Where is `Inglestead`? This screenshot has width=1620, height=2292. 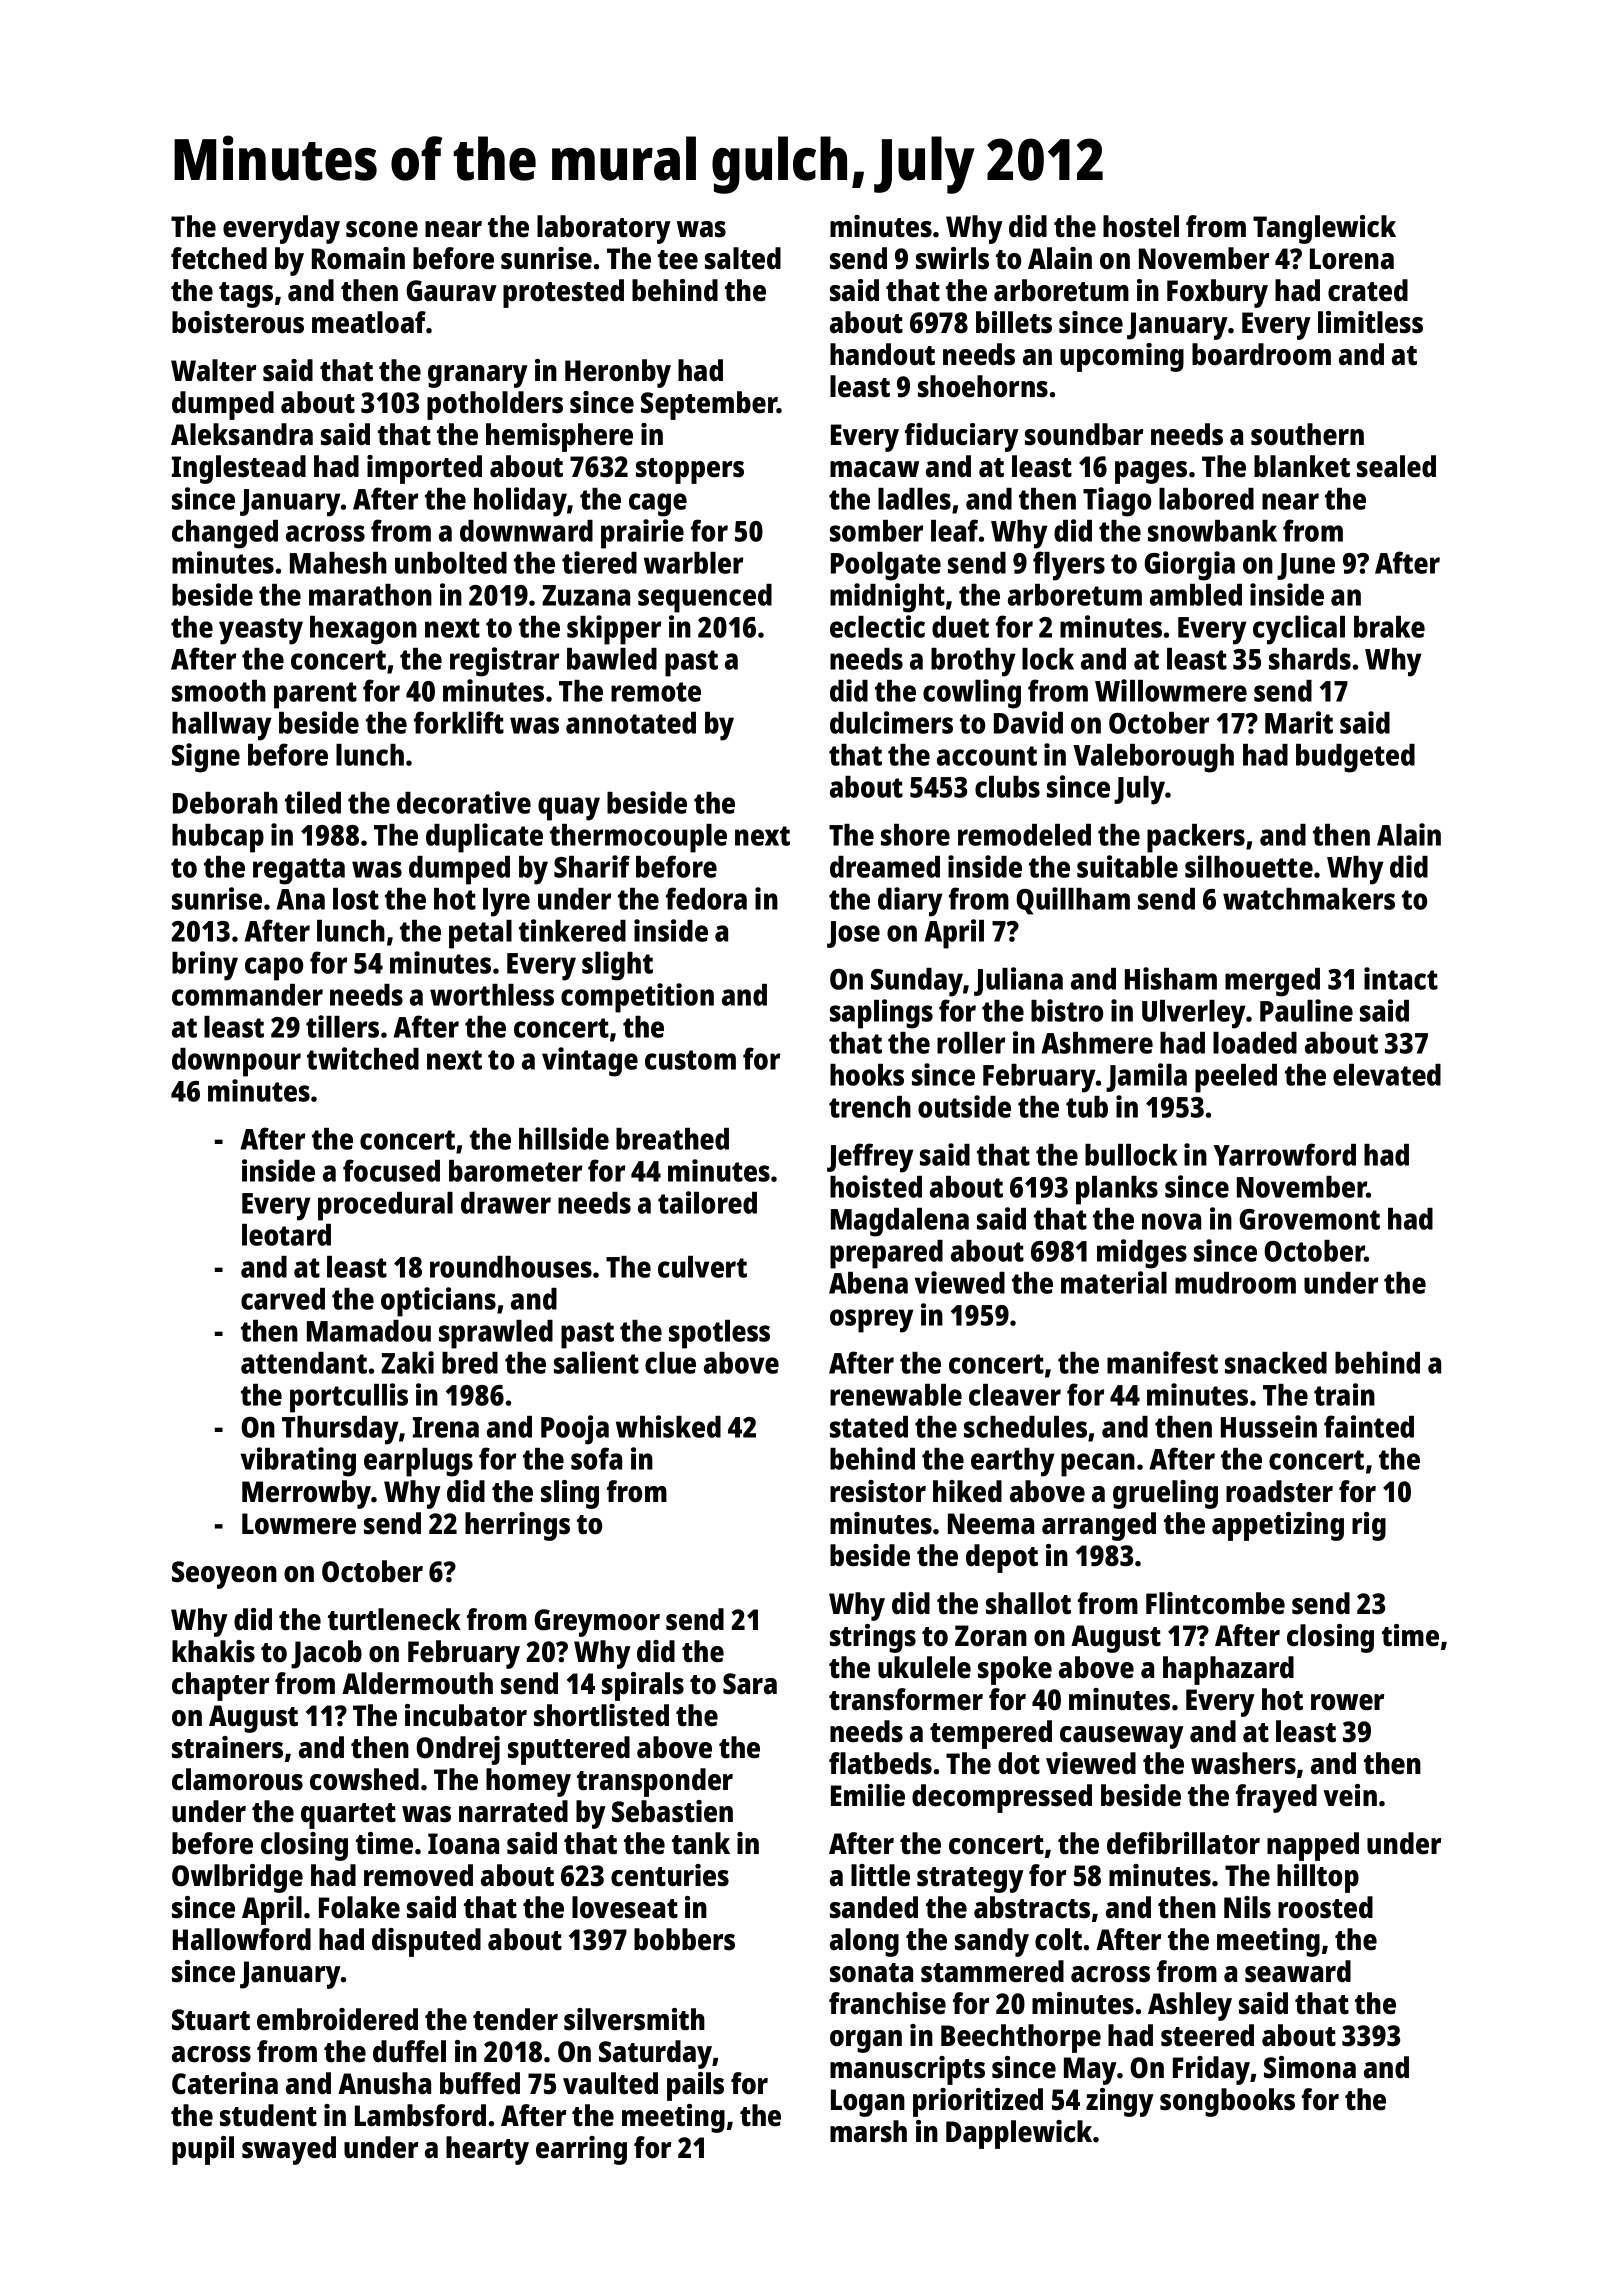
Inglestead is located at coordinates (239, 469).
